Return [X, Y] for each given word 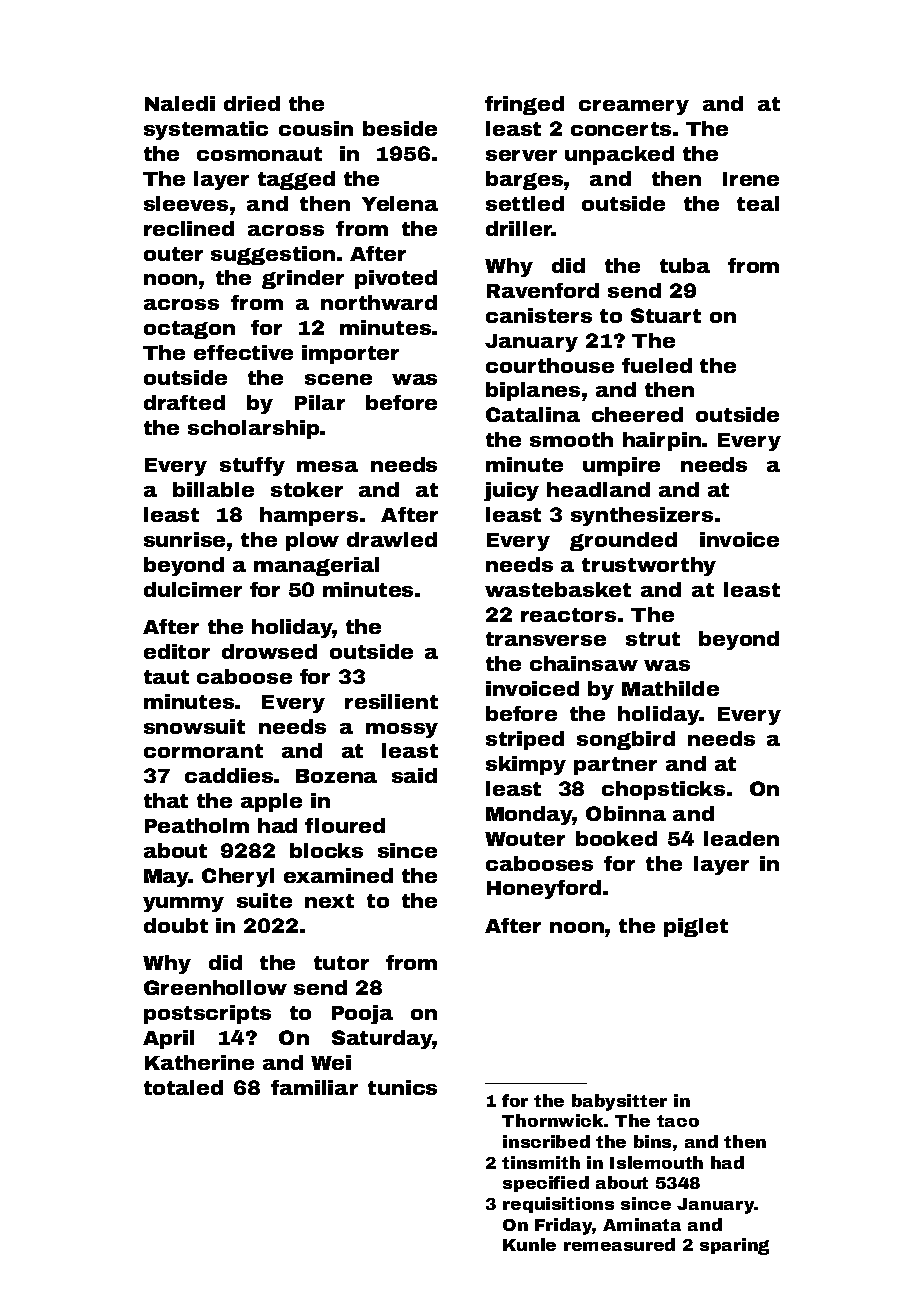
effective [243, 352]
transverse [546, 639]
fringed [524, 105]
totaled [183, 1087]
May [166, 878]
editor [177, 651]
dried [252, 103]
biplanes [533, 391]
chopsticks [663, 790]
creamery [634, 107]
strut [653, 639]
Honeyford [544, 889]
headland [598, 489]
